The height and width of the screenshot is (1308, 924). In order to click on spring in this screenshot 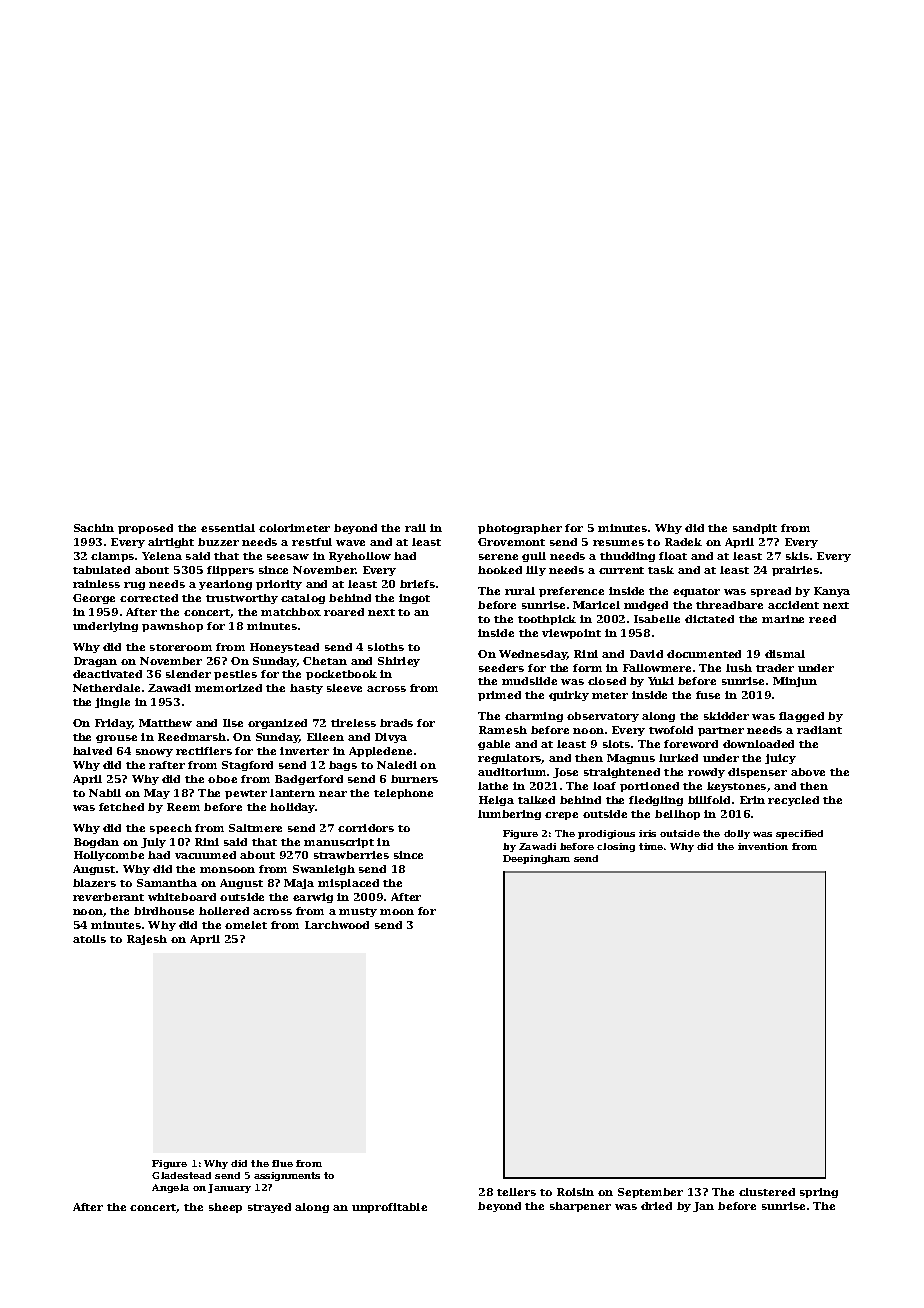, I will do `click(819, 1193)`.
